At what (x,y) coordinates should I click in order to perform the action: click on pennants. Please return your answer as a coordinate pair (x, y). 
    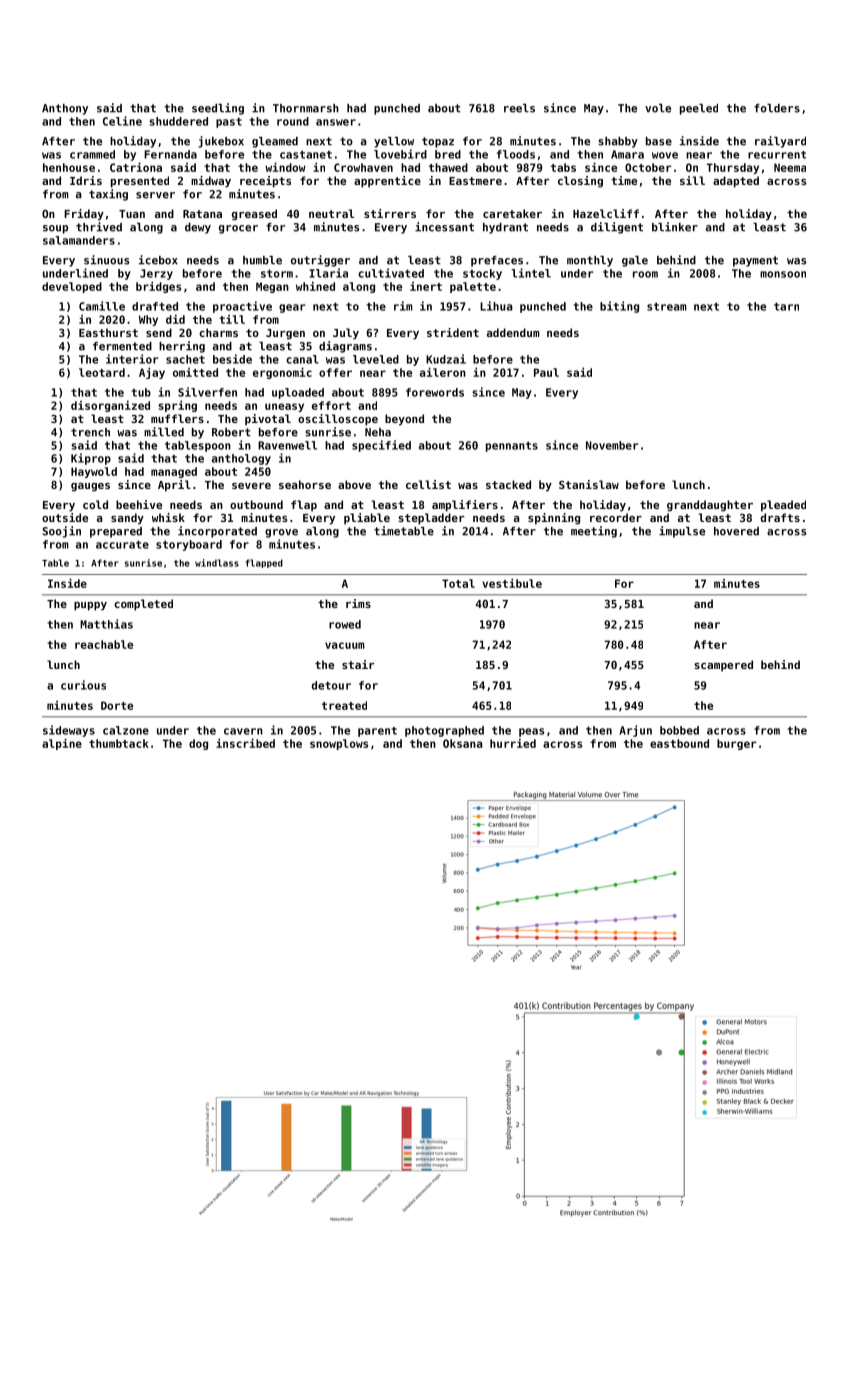
    Looking at the image, I should click on (512, 446).
